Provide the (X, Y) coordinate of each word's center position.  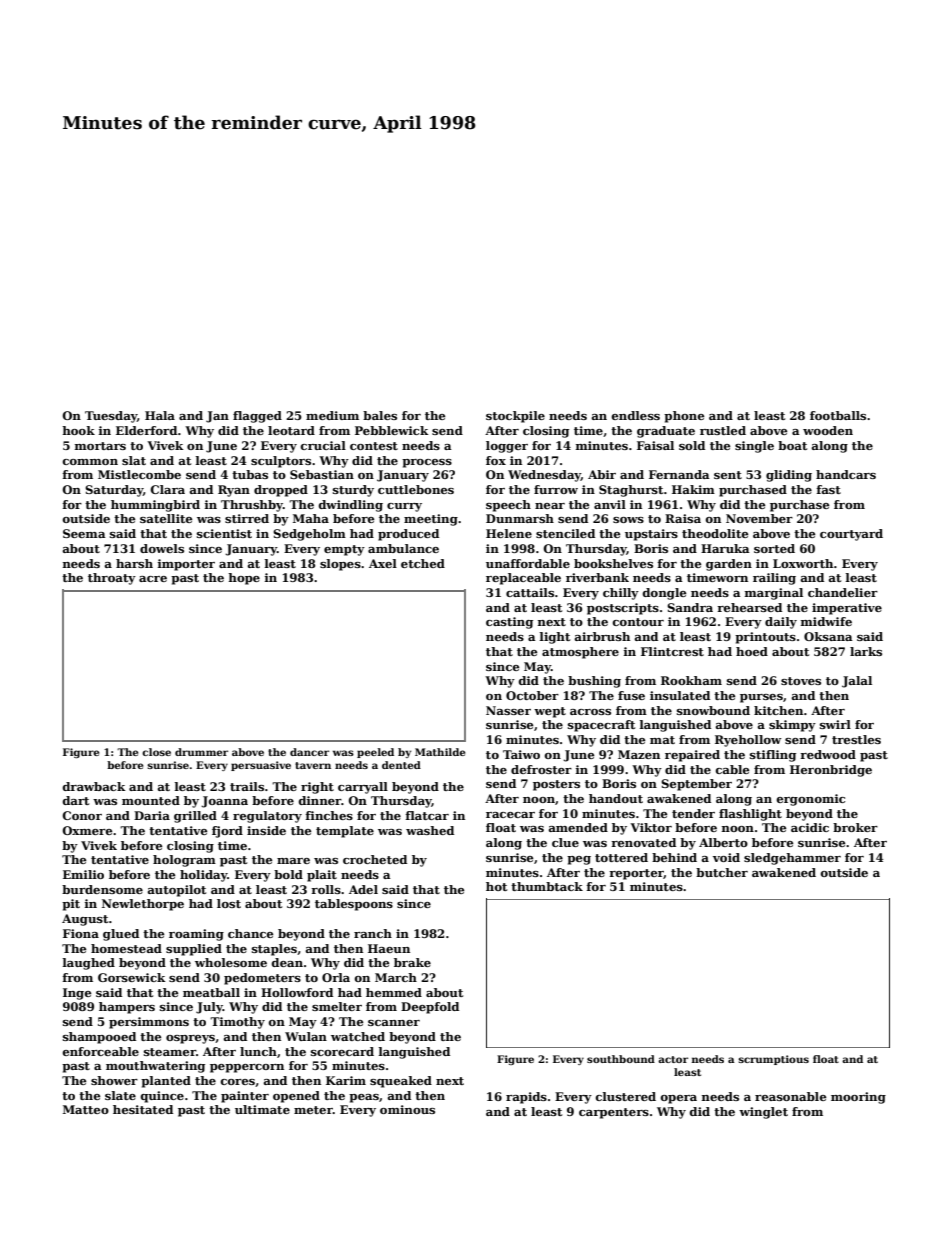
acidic (810, 827)
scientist (224, 533)
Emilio (83, 874)
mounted (151, 800)
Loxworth (803, 563)
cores (238, 1082)
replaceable (523, 579)
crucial (323, 445)
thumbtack (547, 886)
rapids (526, 1098)
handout (616, 798)
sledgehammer (792, 859)
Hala (160, 415)
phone (684, 417)
